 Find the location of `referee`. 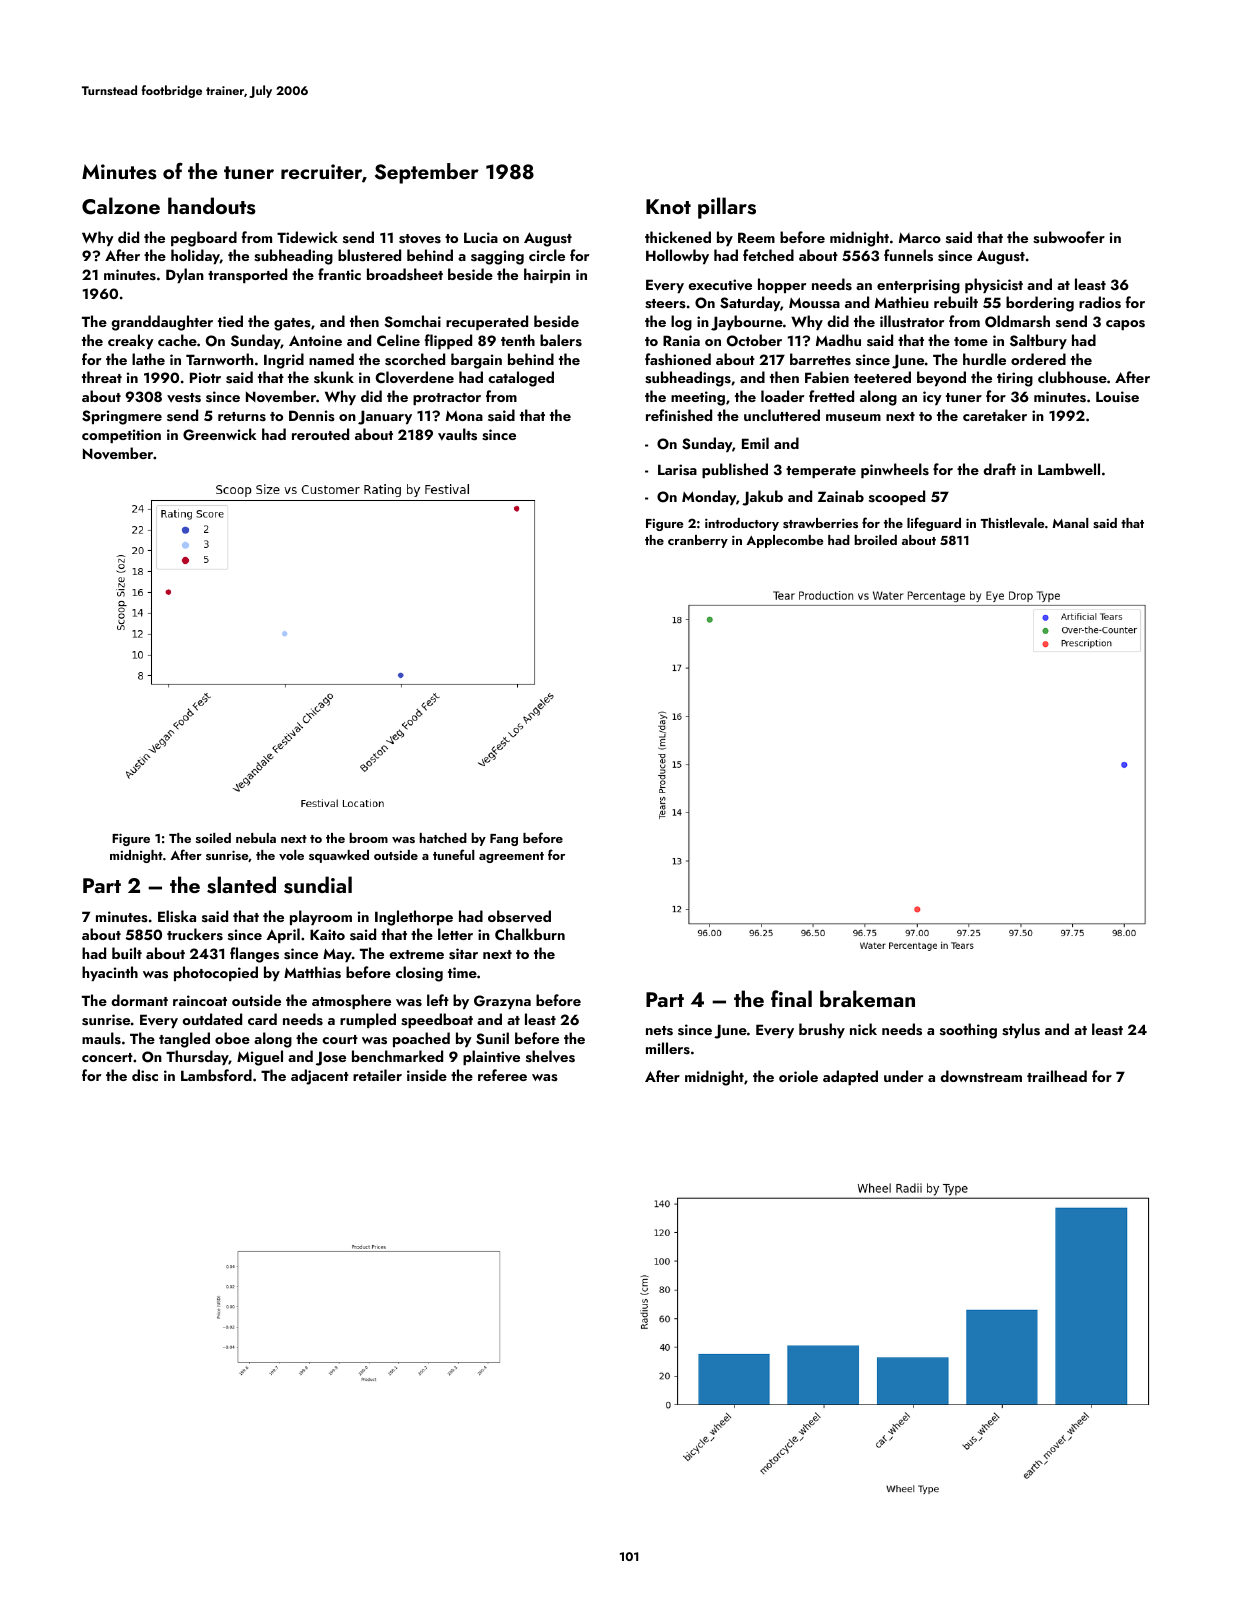

referee is located at coordinates (502, 1075).
